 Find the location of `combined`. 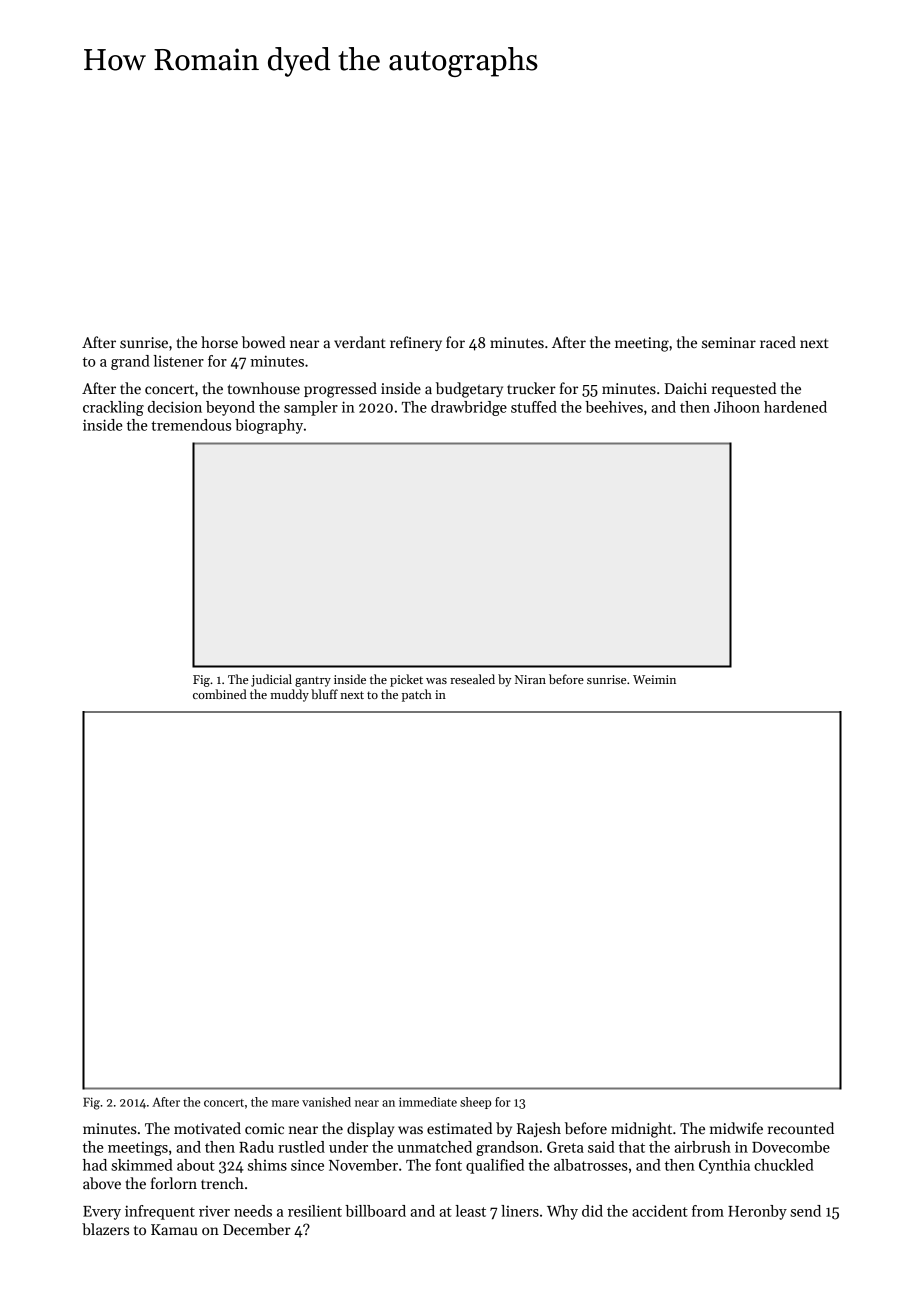

combined is located at coordinates (220, 694).
